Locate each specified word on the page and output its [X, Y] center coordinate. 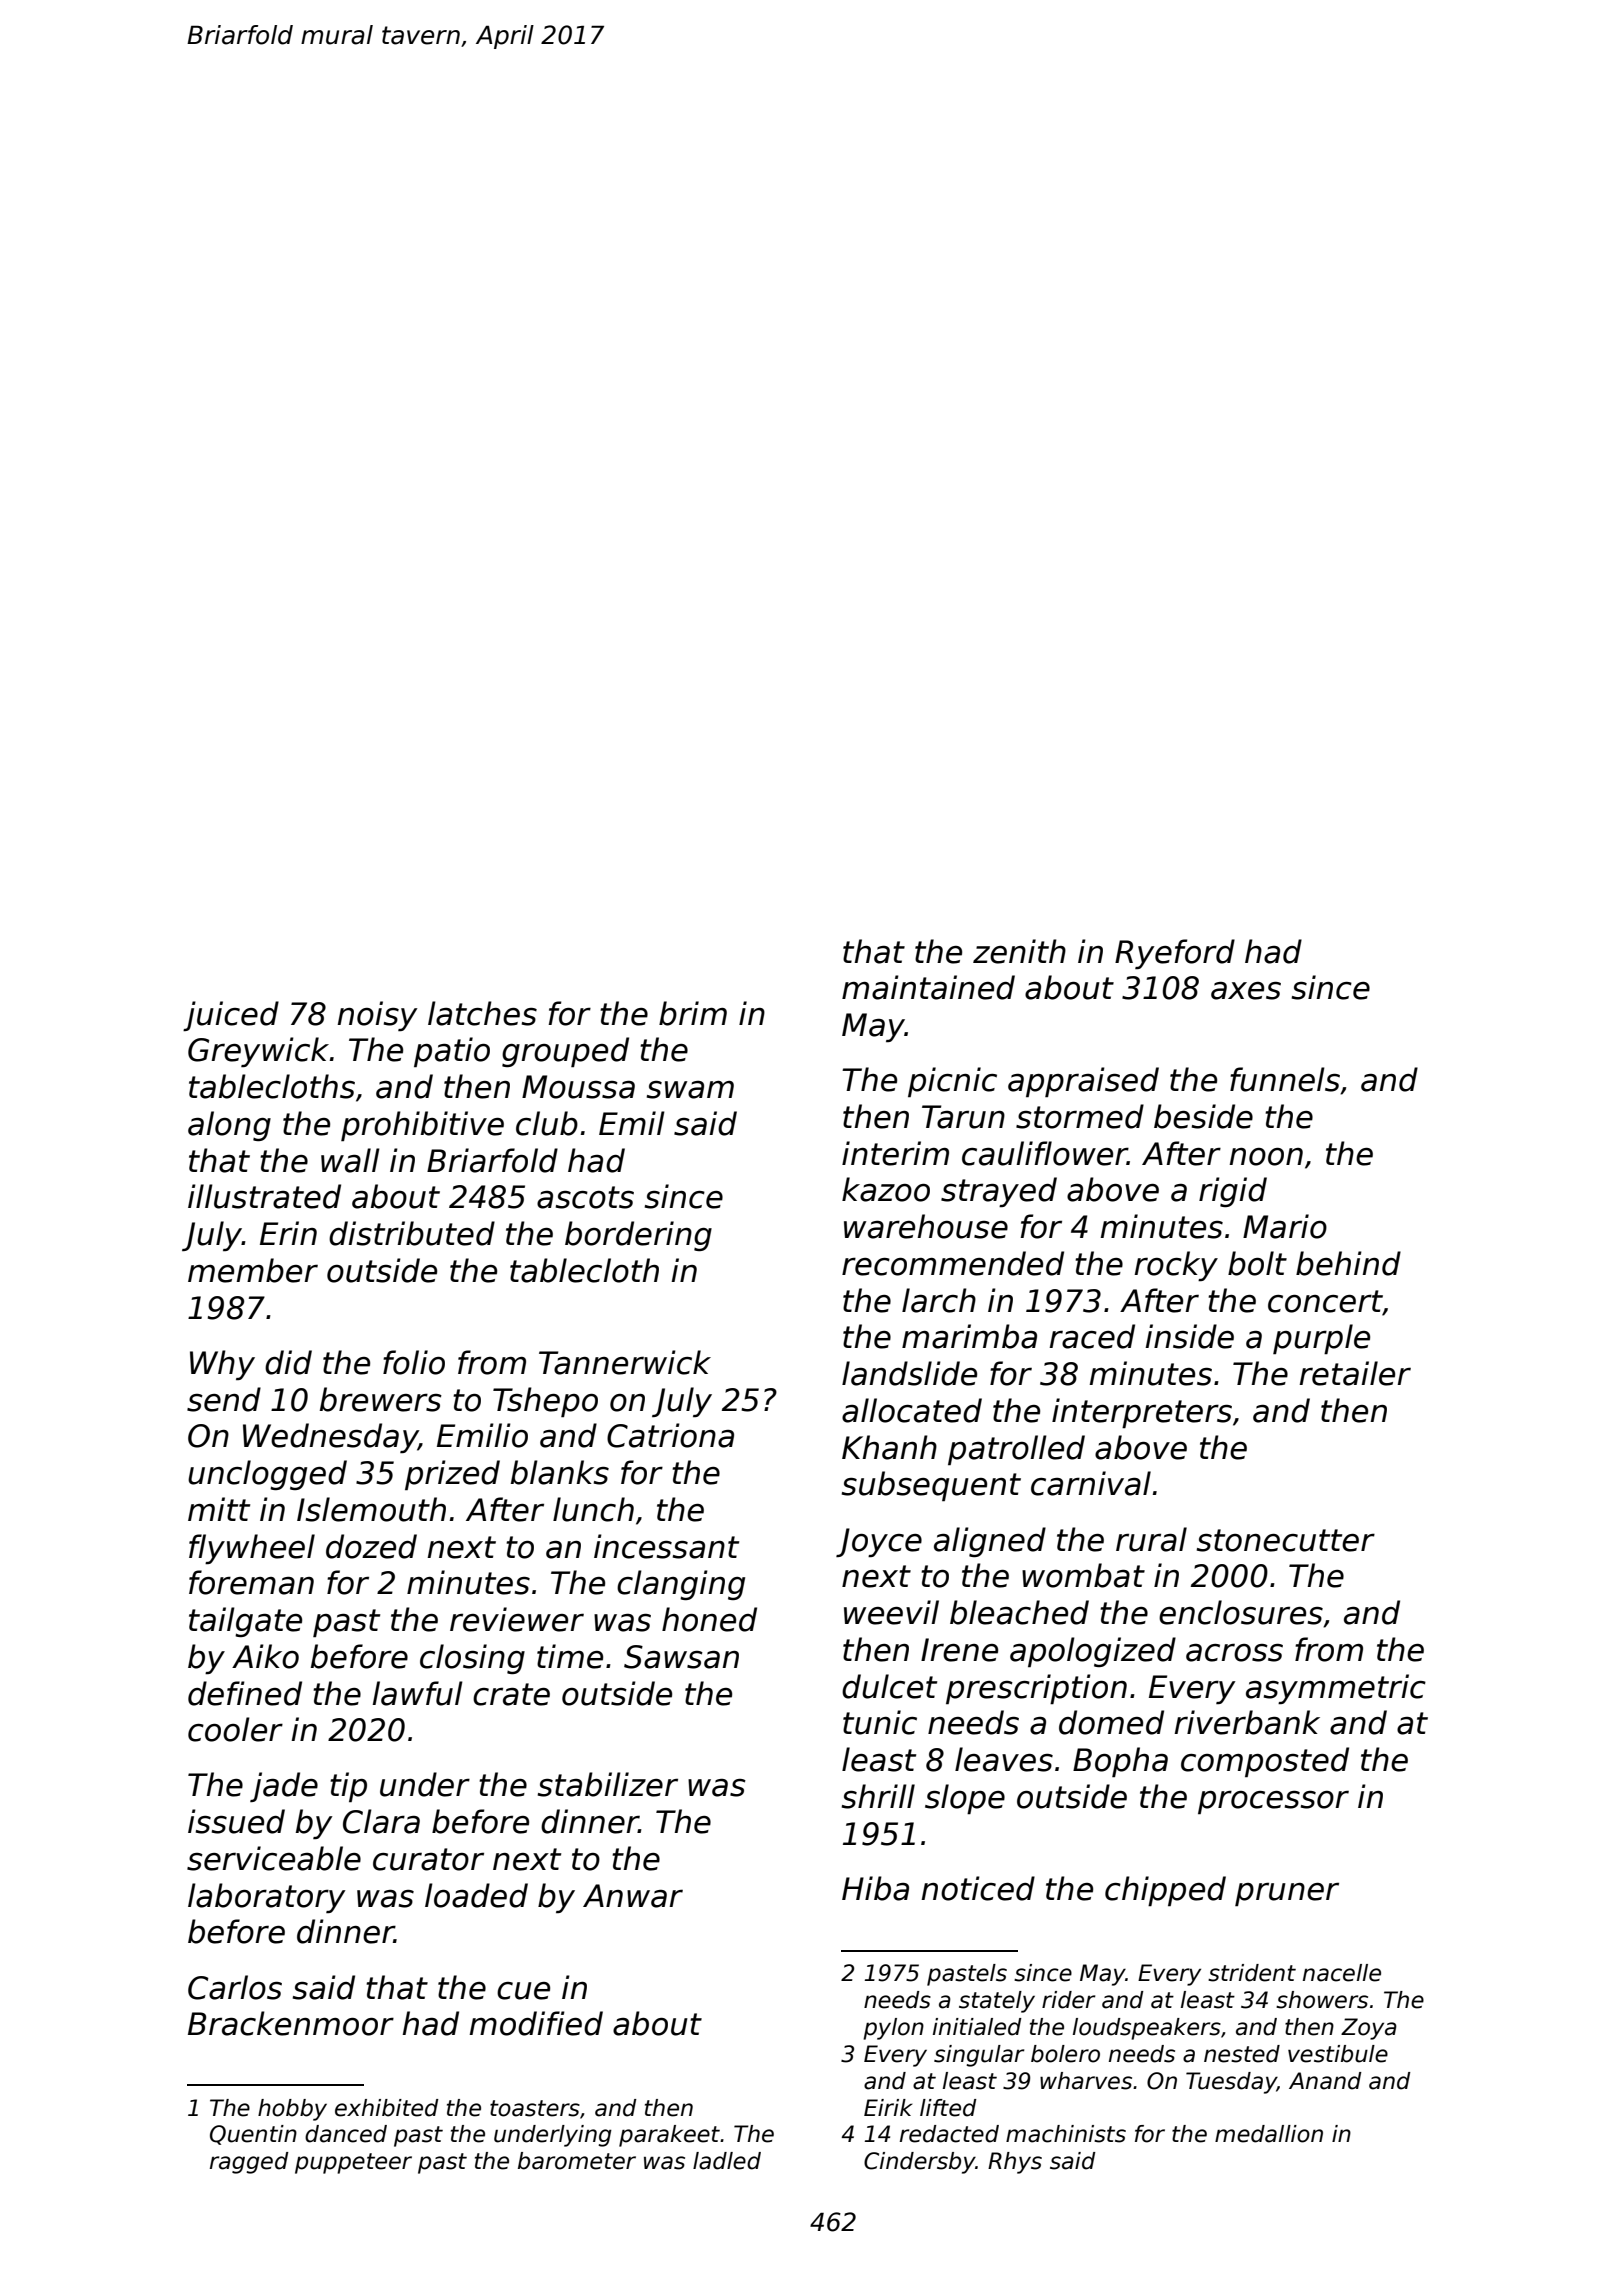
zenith [1019, 951]
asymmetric [1336, 1689]
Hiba [875, 1888]
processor [1273, 1802]
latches [482, 1013]
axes [1246, 991]
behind [1348, 1263]
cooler [235, 1729]
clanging [681, 1585]
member [253, 1270]
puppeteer [353, 2163]
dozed [371, 1546]
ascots [585, 1197]
